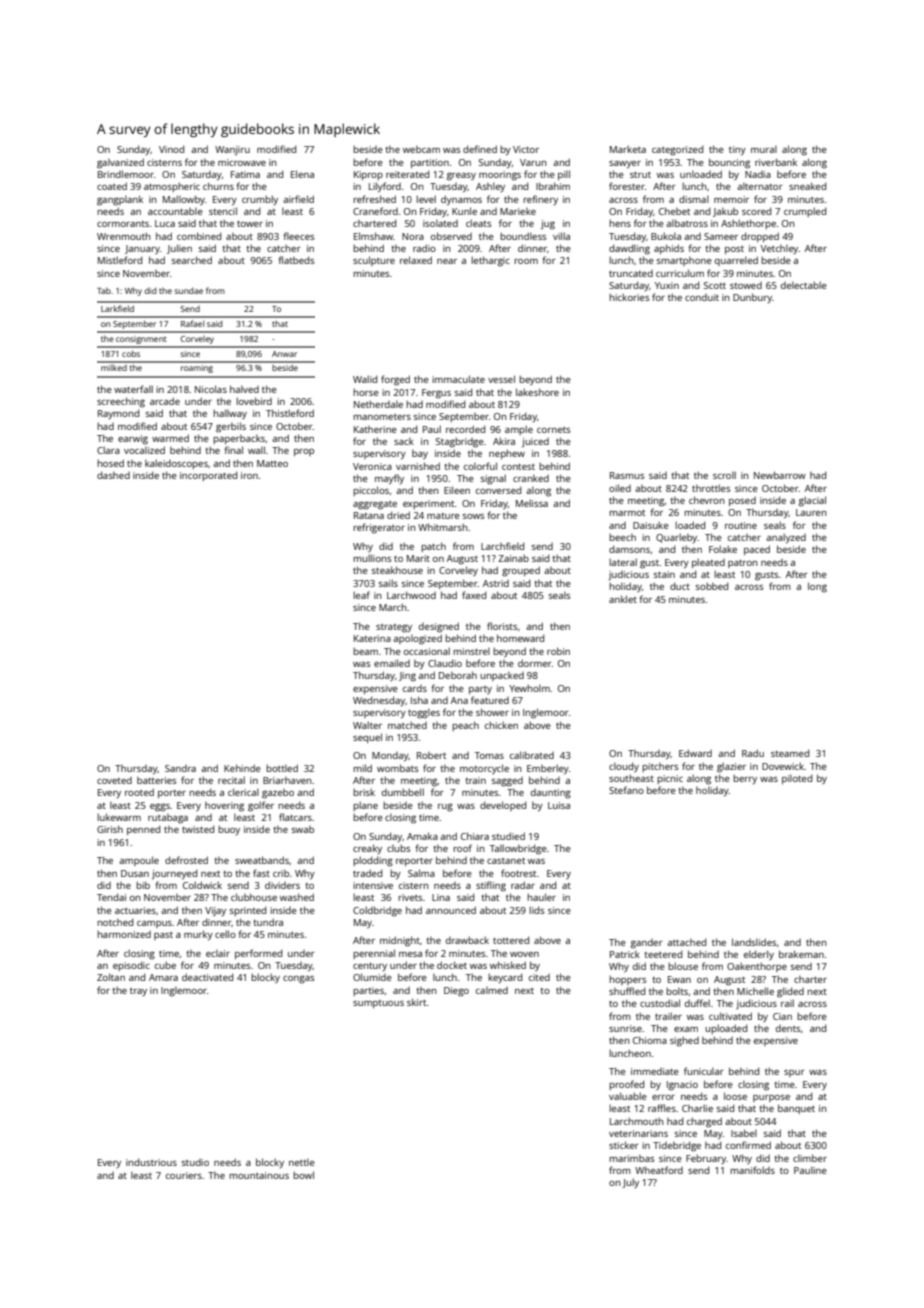 This screenshot has width=924, height=1308. I want to click on churns, so click(218, 186).
